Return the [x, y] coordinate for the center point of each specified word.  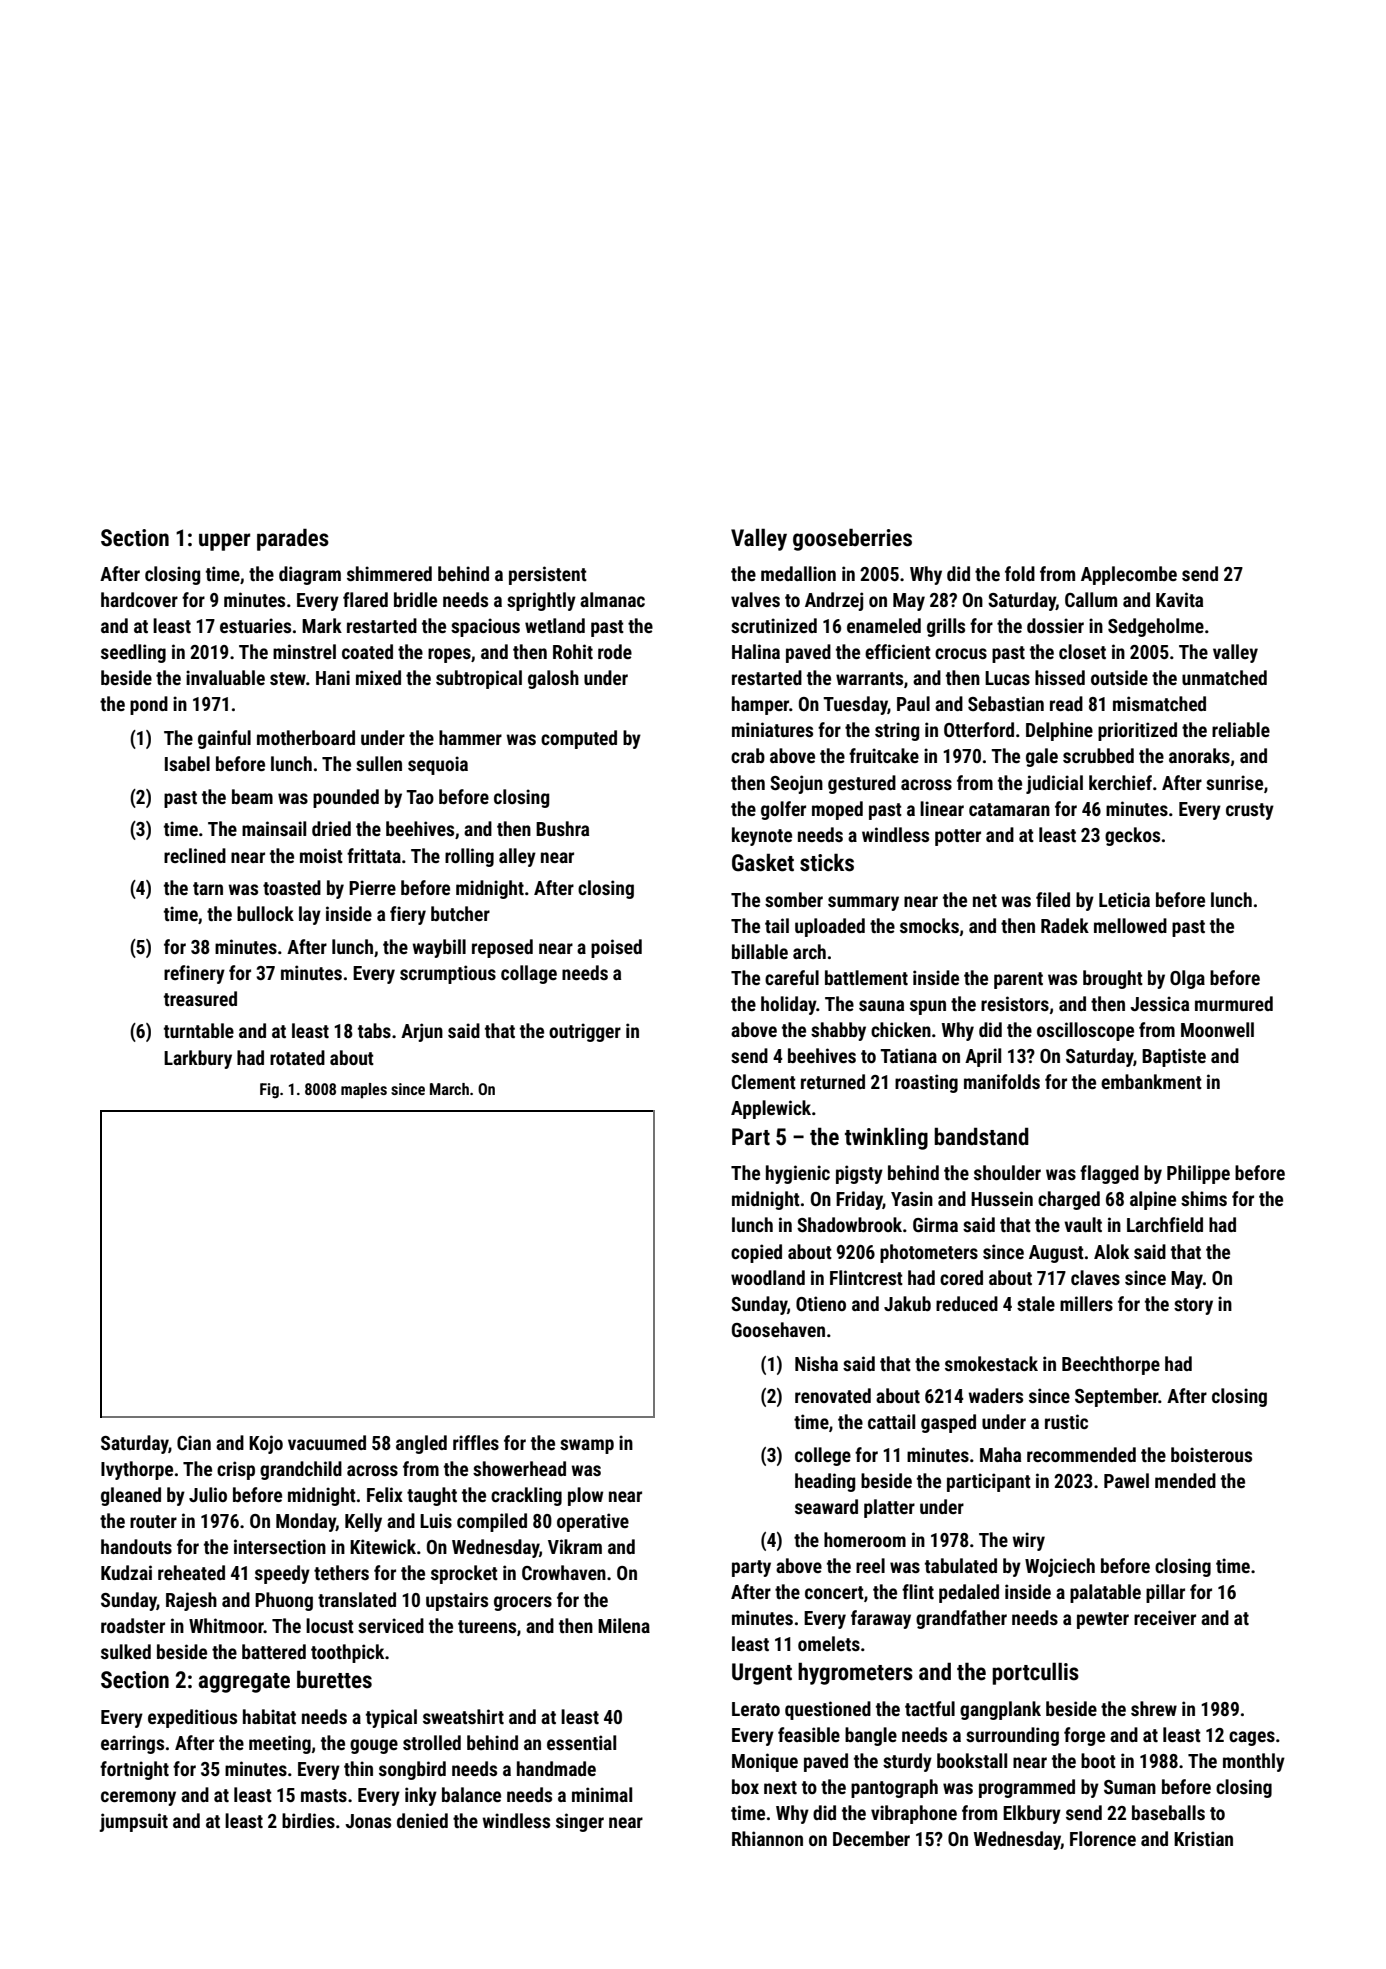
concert [834, 1592]
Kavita [1179, 599]
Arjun [422, 1032]
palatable [1105, 1593]
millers [1086, 1303]
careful [792, 977]
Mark [322, 625]
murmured [1234, 1003]
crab [748, 755]
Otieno [821, 1303]
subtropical [479, 679]
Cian [194, 1442]
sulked [126, 1651]
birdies [308, 1820]
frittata [374, 855]
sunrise [1234, 782]
